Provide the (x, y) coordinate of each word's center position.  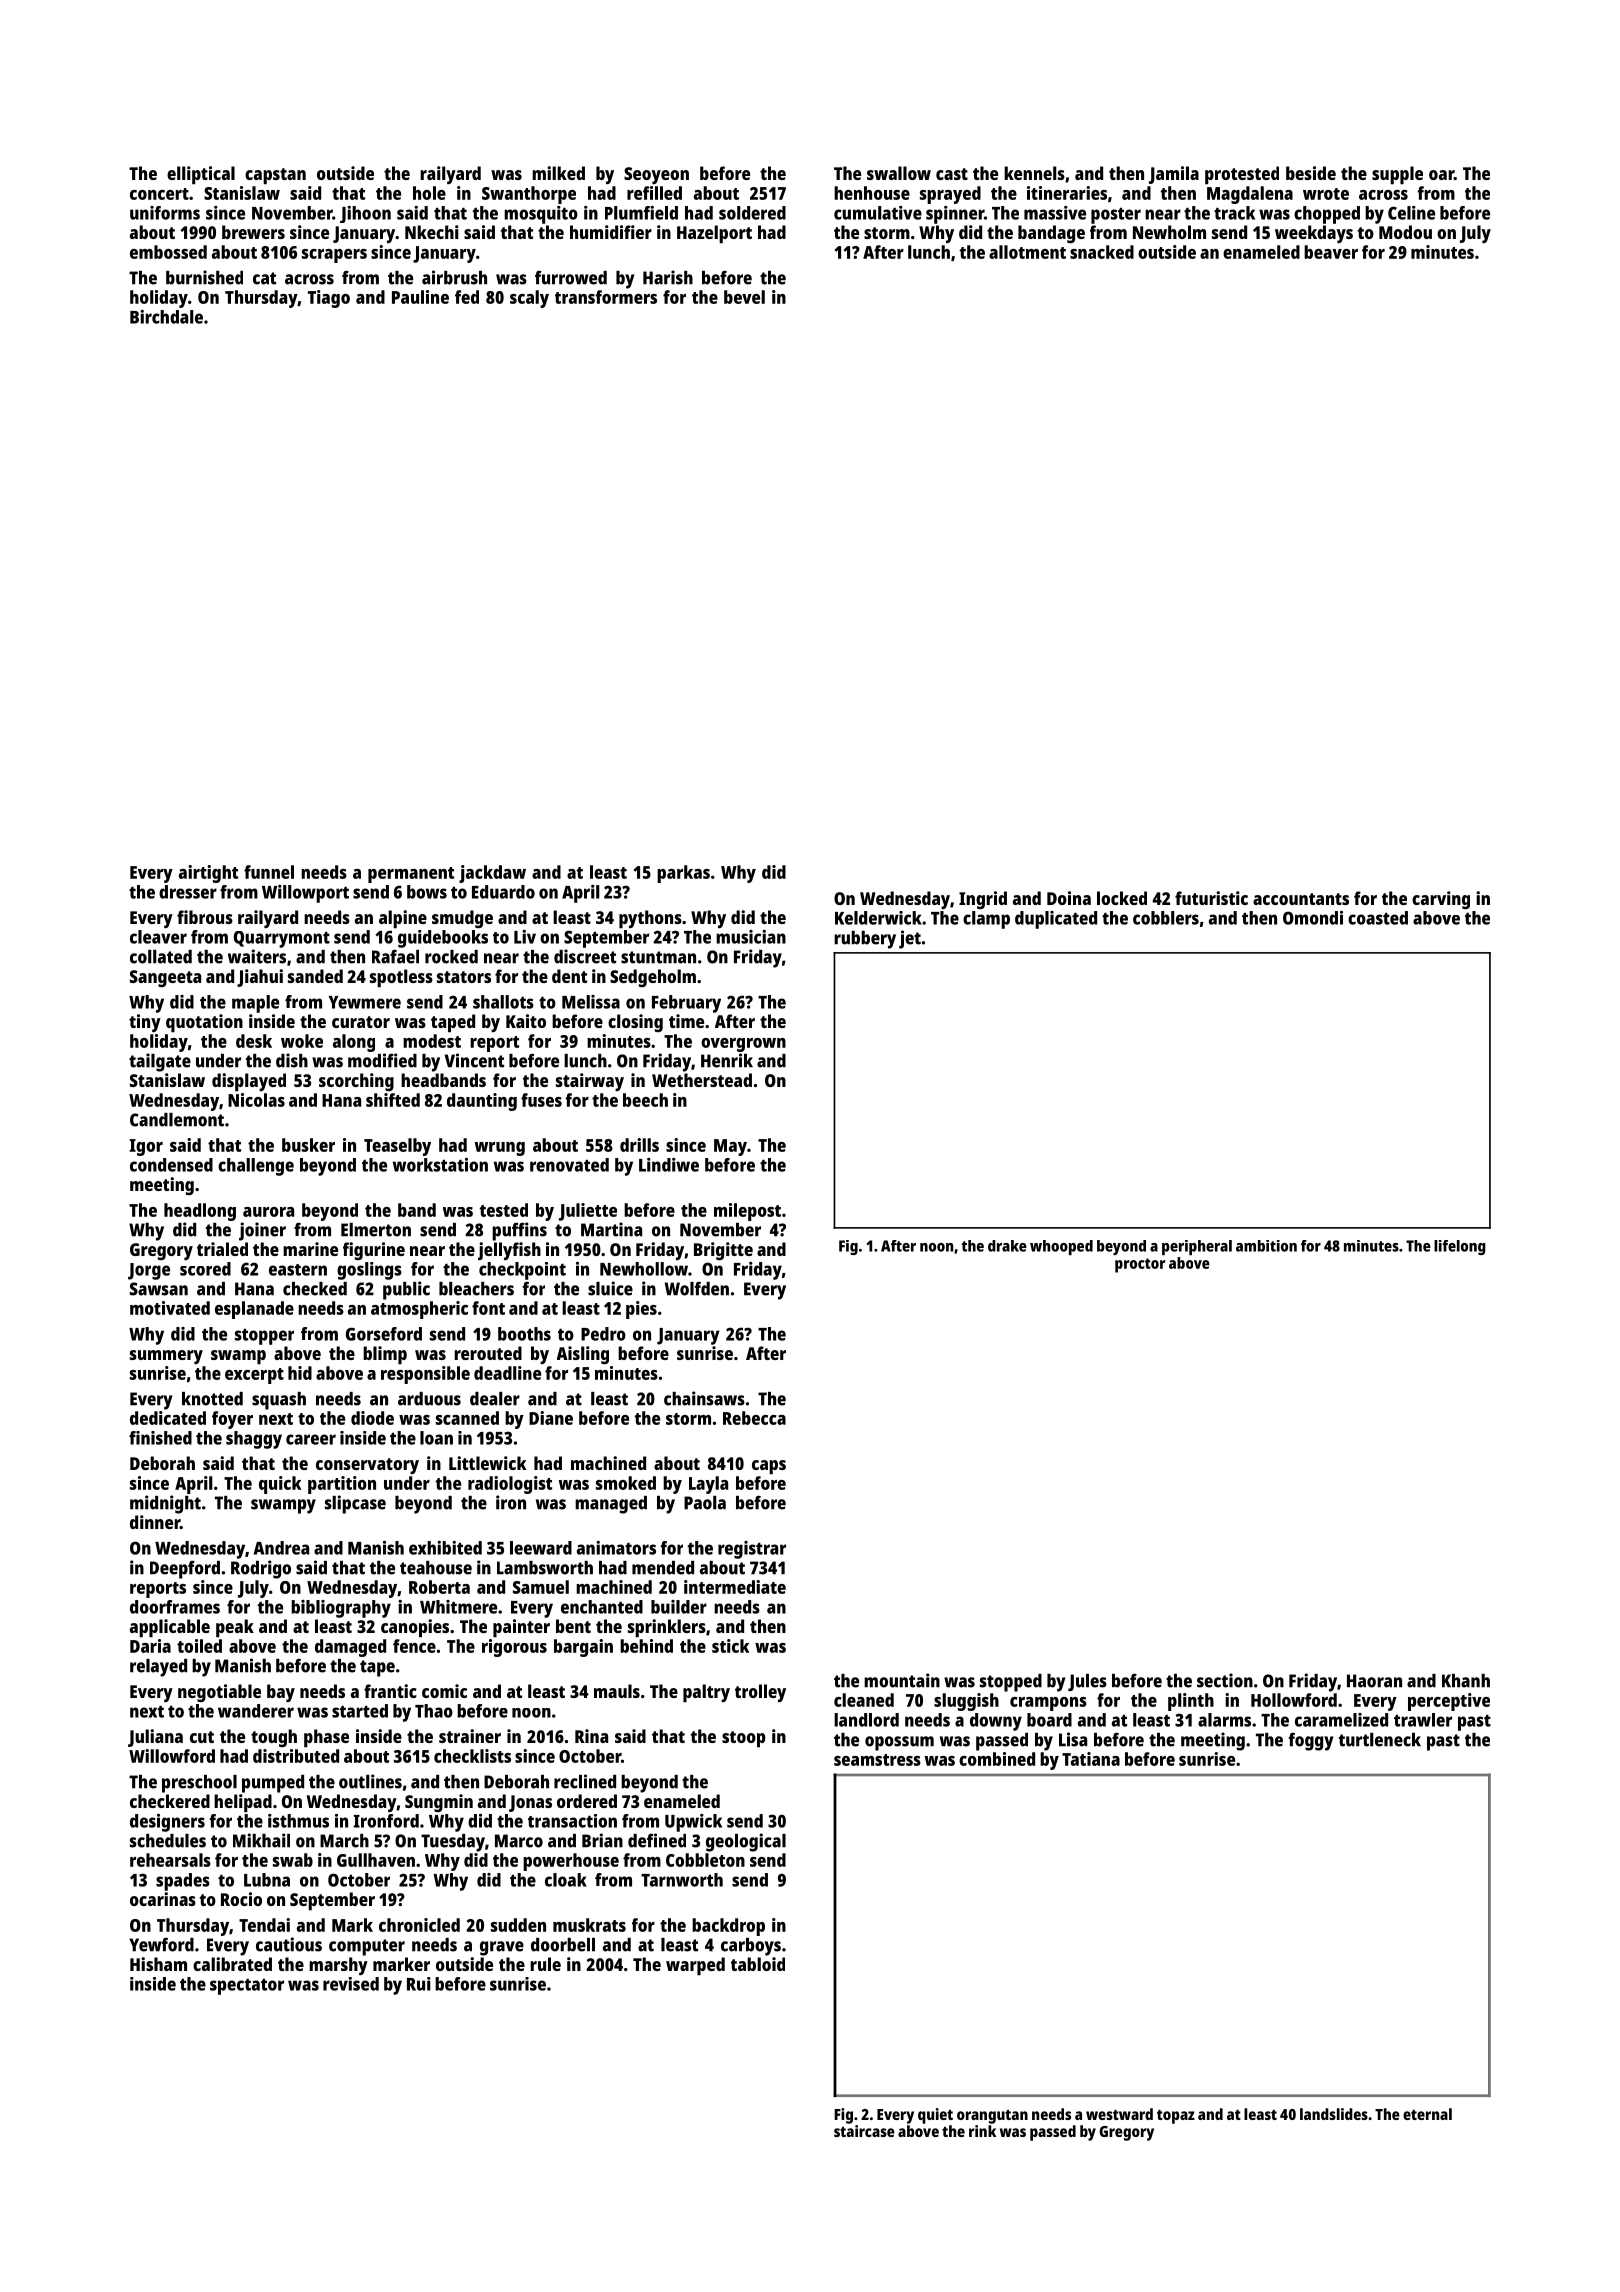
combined (997, 1759)
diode (372, 1418)
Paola (705, 1503)
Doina (1069, 898)
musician (751, 937)
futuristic (1211, 898)
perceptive (1449, 1702)
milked (558, 173)
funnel (269, 872)
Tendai (264, 1925)
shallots (503, 1002)
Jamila (1174, 175)
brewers (253, 232)
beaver (1331, 252)
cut (202, 1737)
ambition (1266, 1246)
